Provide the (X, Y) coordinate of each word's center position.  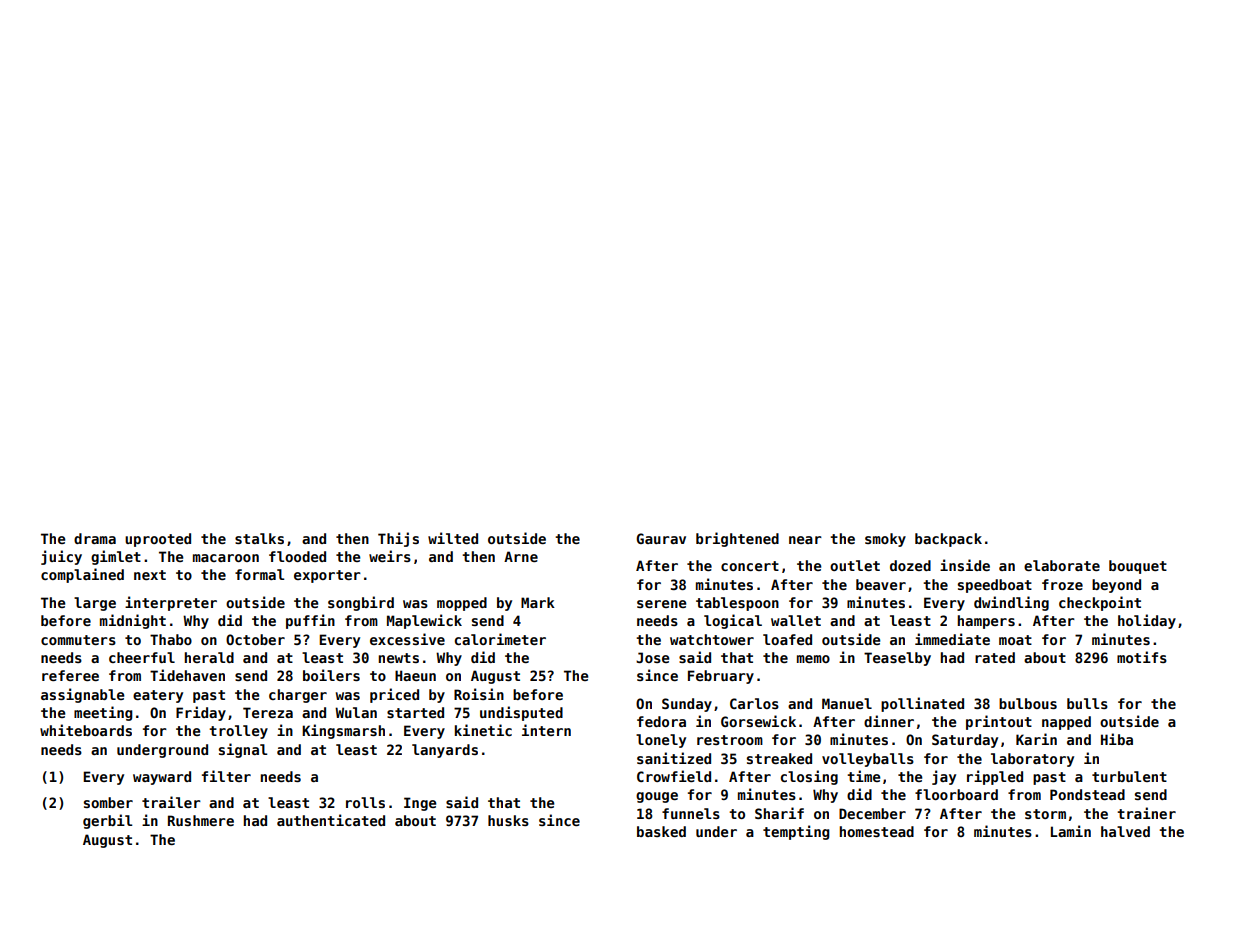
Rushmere (201, 820)
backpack (948, 540)
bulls (1087, 703)
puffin (310, 621)
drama (95, 538)
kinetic (483, 730)
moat (1015, 640)
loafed (787, 639)
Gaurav (661, 538)
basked (661, 831)
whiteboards (86, 730)
